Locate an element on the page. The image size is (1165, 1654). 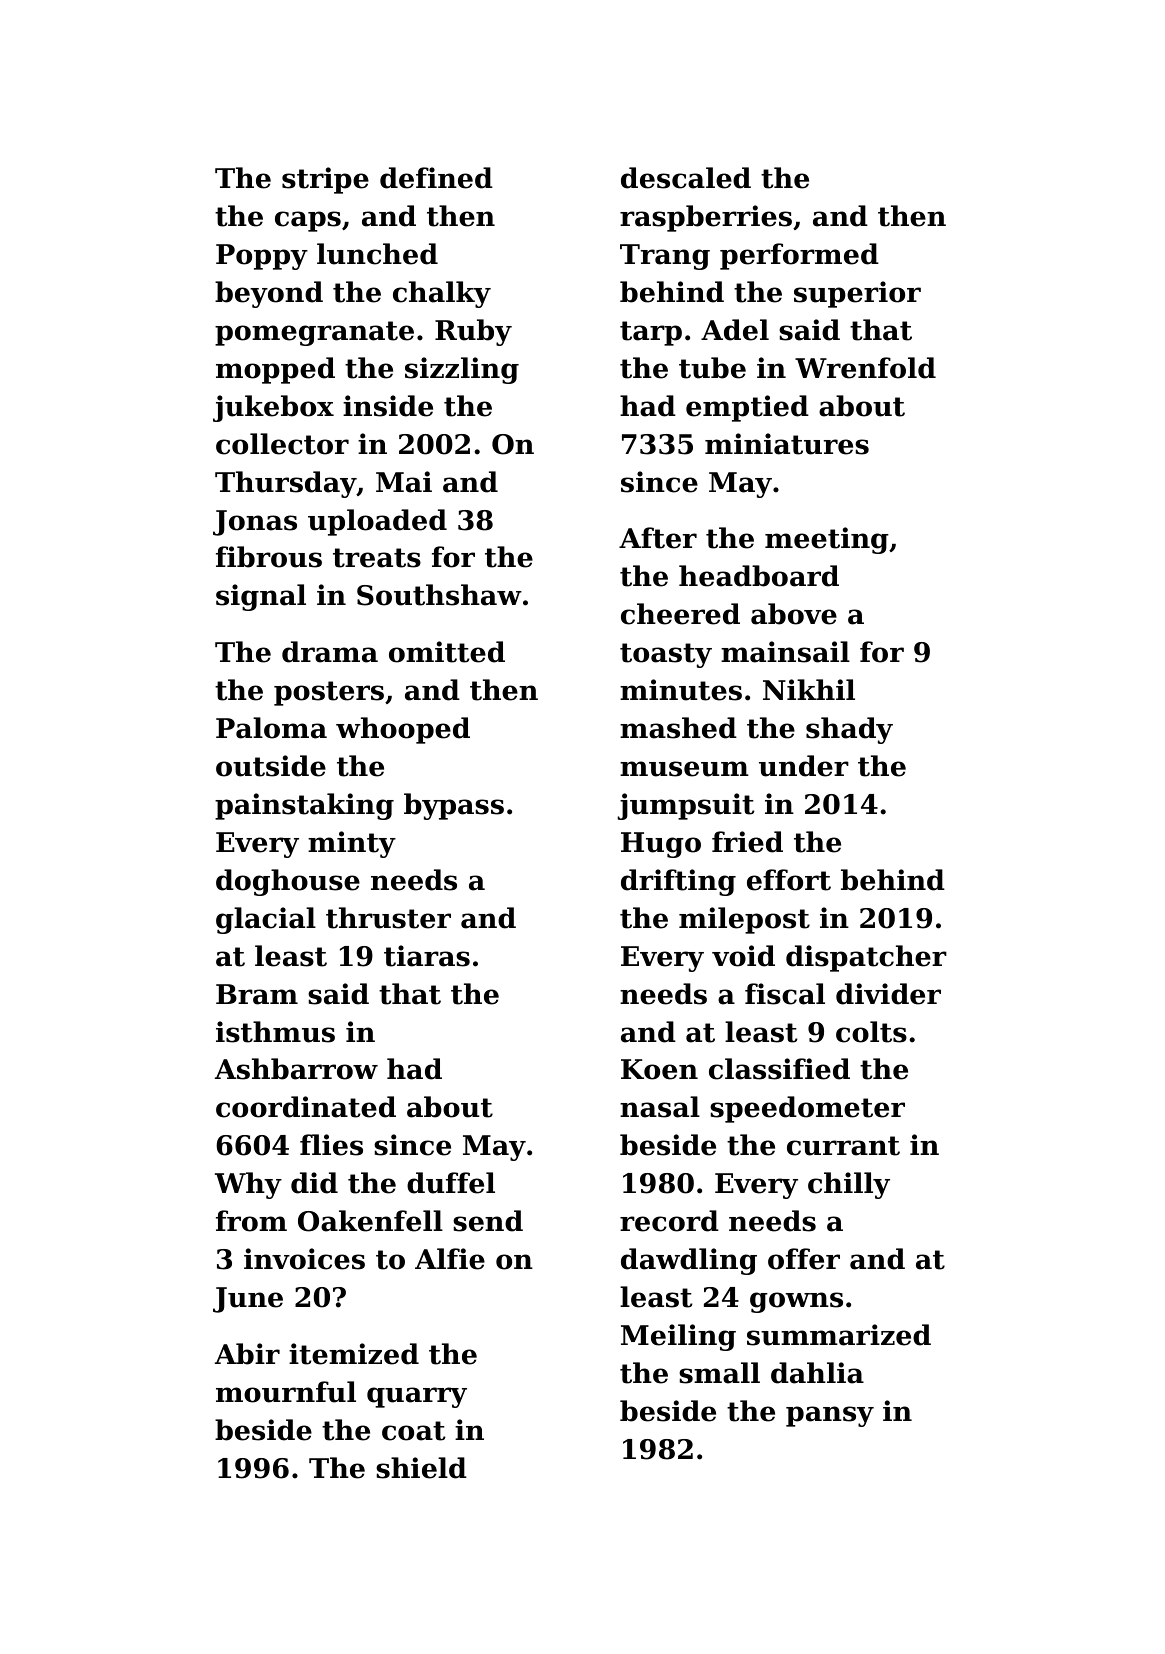
Alfie is located at coordinates (450, 1259).
